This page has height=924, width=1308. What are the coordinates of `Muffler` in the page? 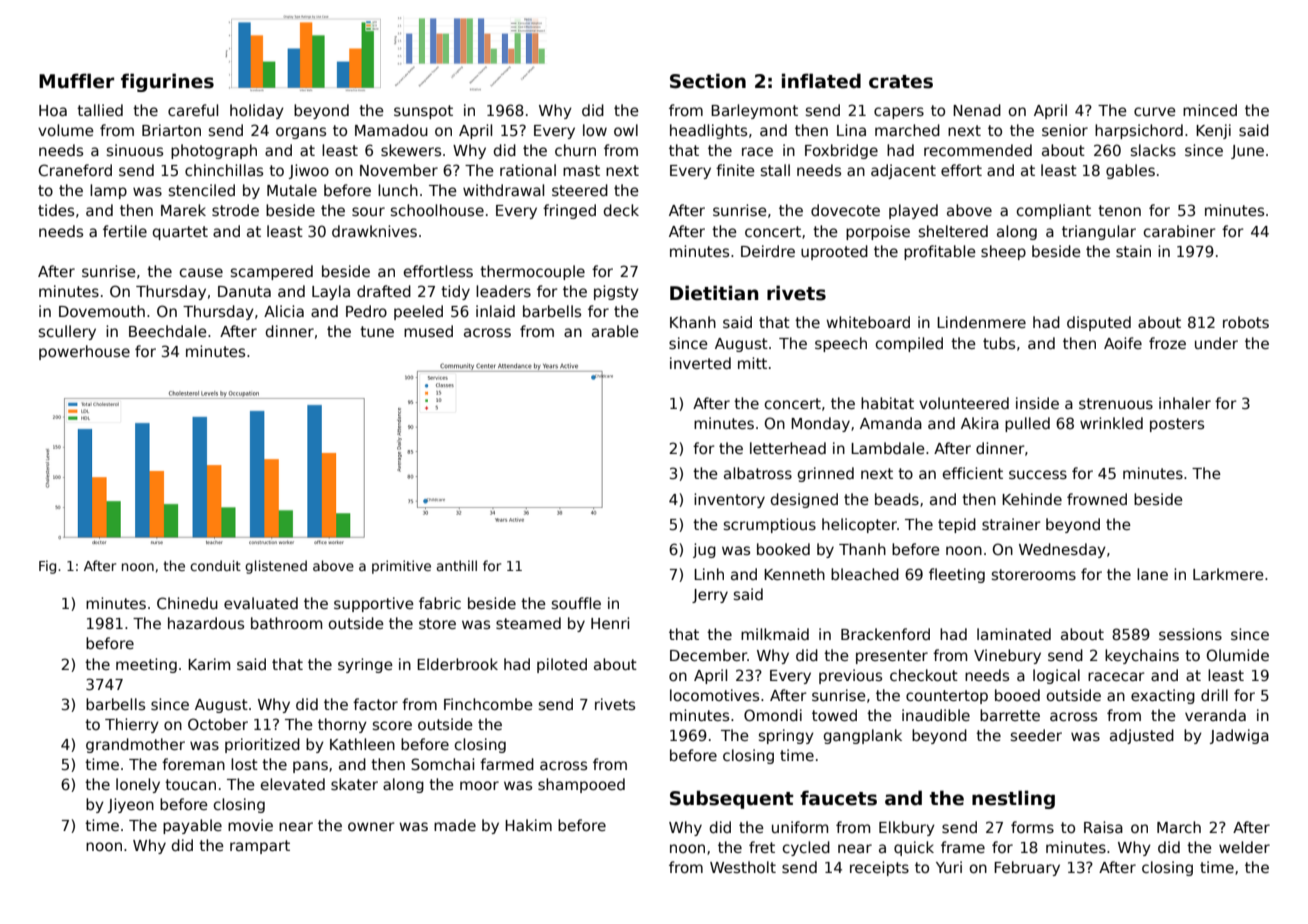 It's located at (76, 81).
